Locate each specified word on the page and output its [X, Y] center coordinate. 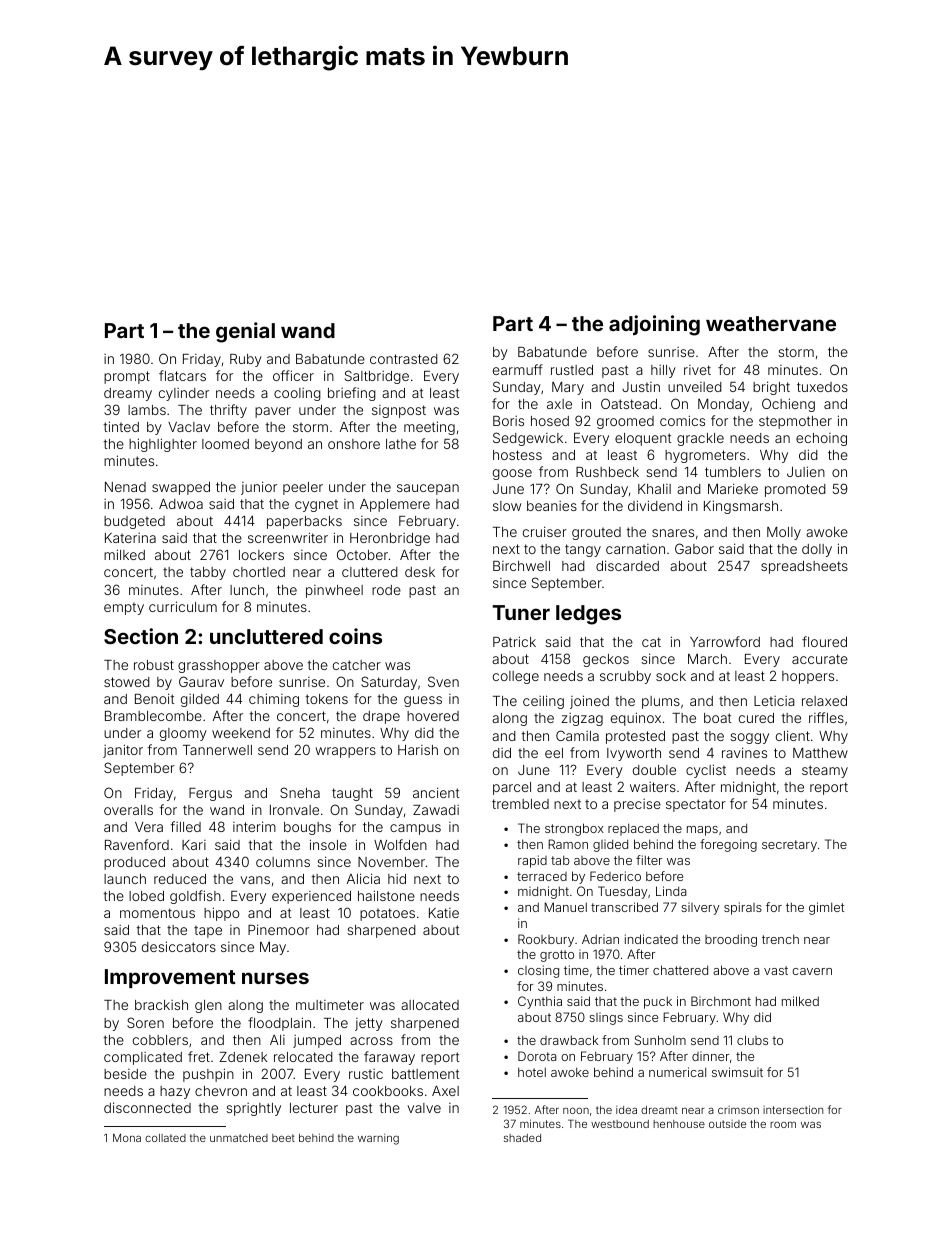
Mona [127, 1137]
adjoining [654, 325]
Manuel [565, 907]
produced [134, 863]
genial [245, 332]
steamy [825, 771]
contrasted [404, 359]
